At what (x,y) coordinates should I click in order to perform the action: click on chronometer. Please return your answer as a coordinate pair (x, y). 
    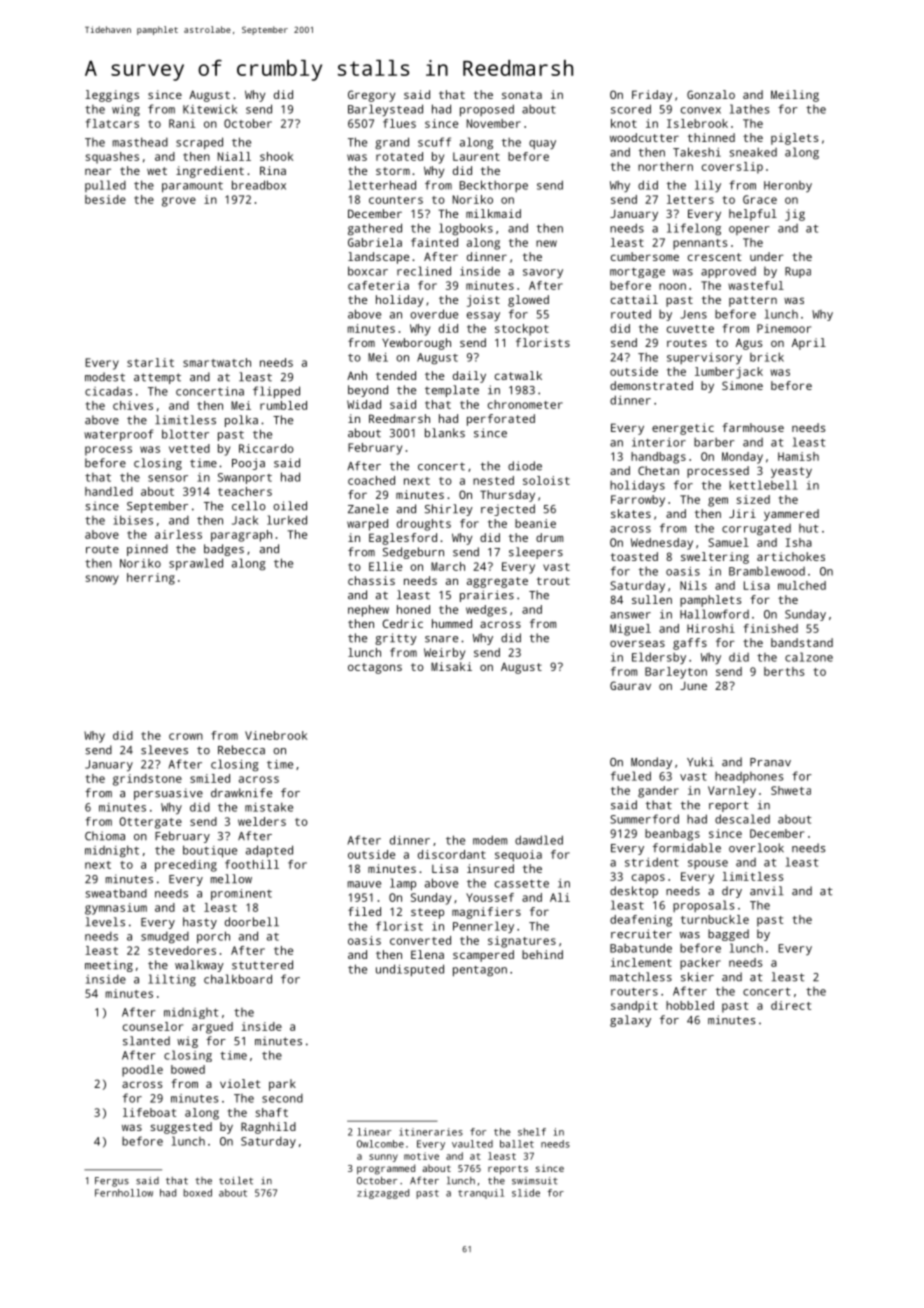
    Looking at the image, I should click on (525, 404).
